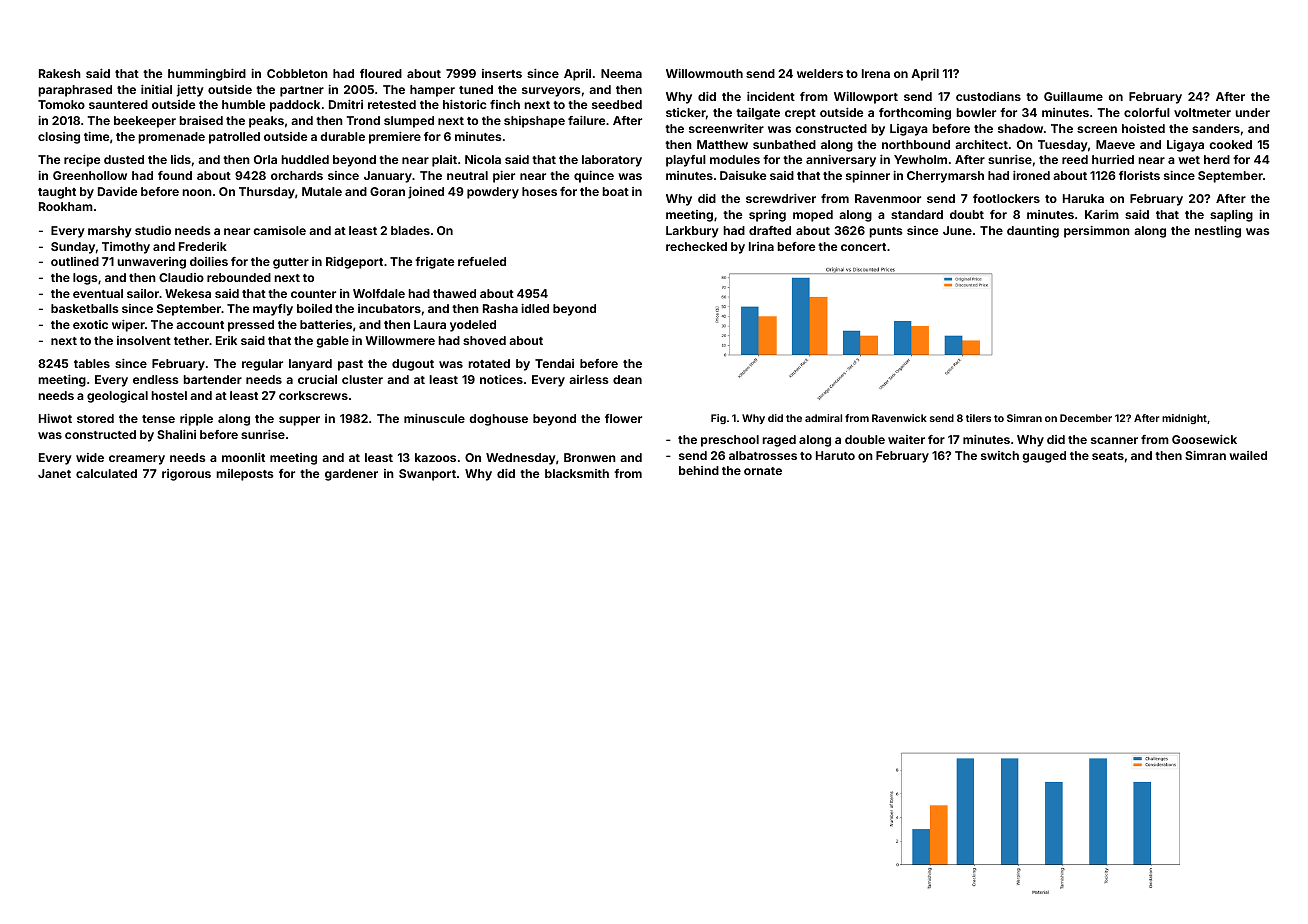 The width and height of the document is (1308, 924). Describe the element at coordinates (823, 418) in the document. I see `admiral` at that location.
